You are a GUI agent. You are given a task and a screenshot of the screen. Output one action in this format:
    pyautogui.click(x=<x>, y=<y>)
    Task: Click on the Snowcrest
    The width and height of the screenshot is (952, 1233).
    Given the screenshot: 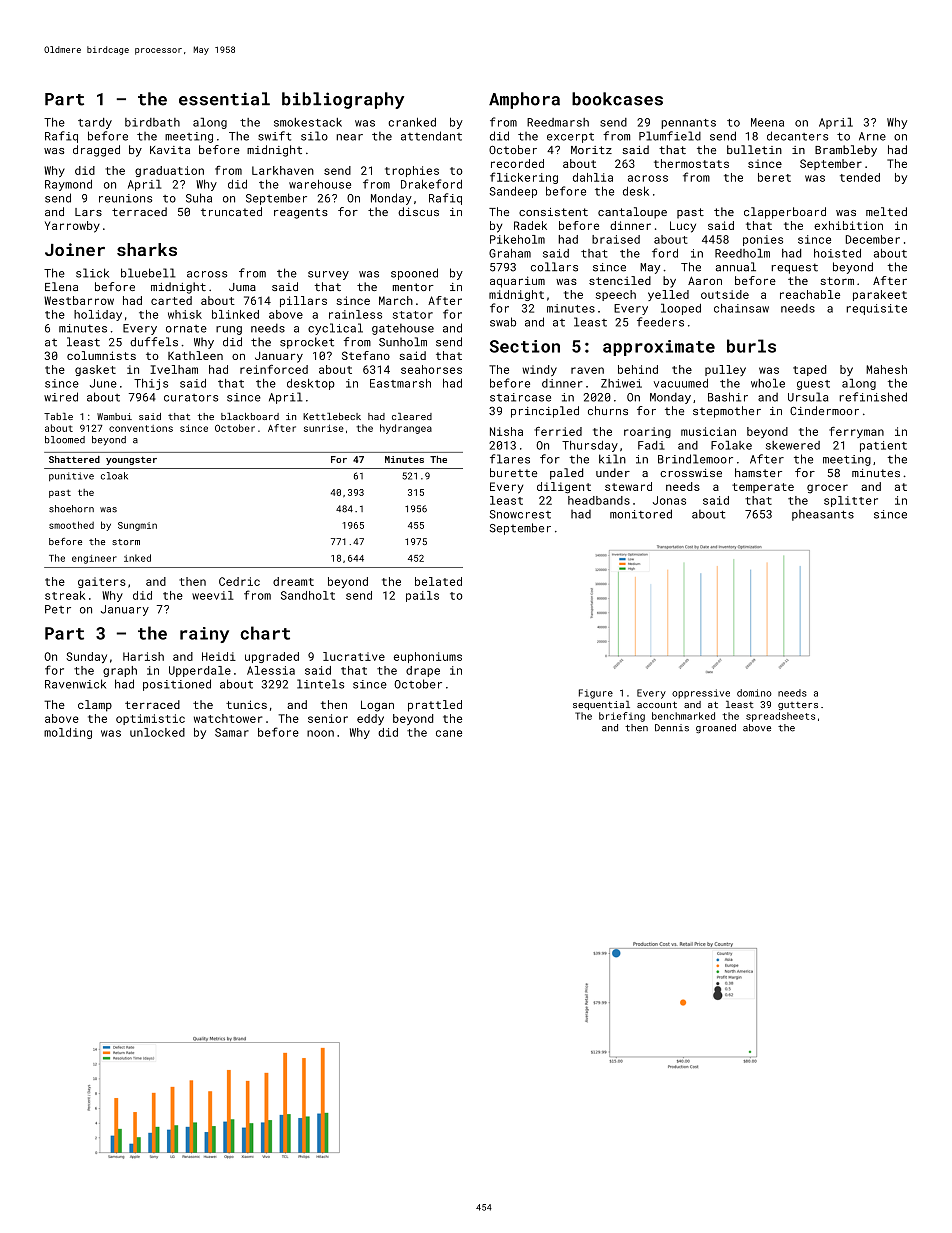 What is the action you would take?
    pyautogui.click(x=520, y=514)
